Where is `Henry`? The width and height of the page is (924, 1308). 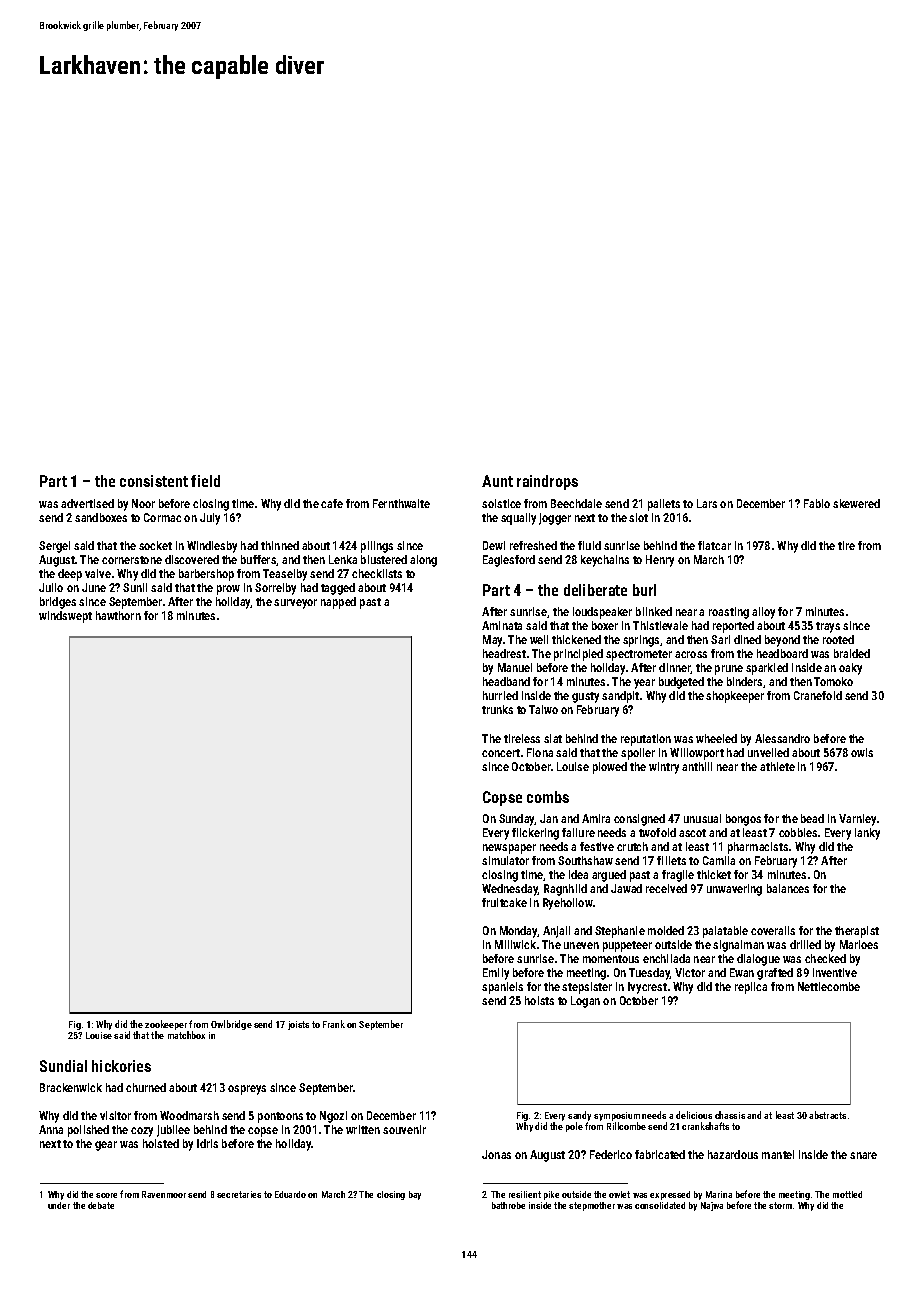 Henry is located at coordinates (660, 561).
